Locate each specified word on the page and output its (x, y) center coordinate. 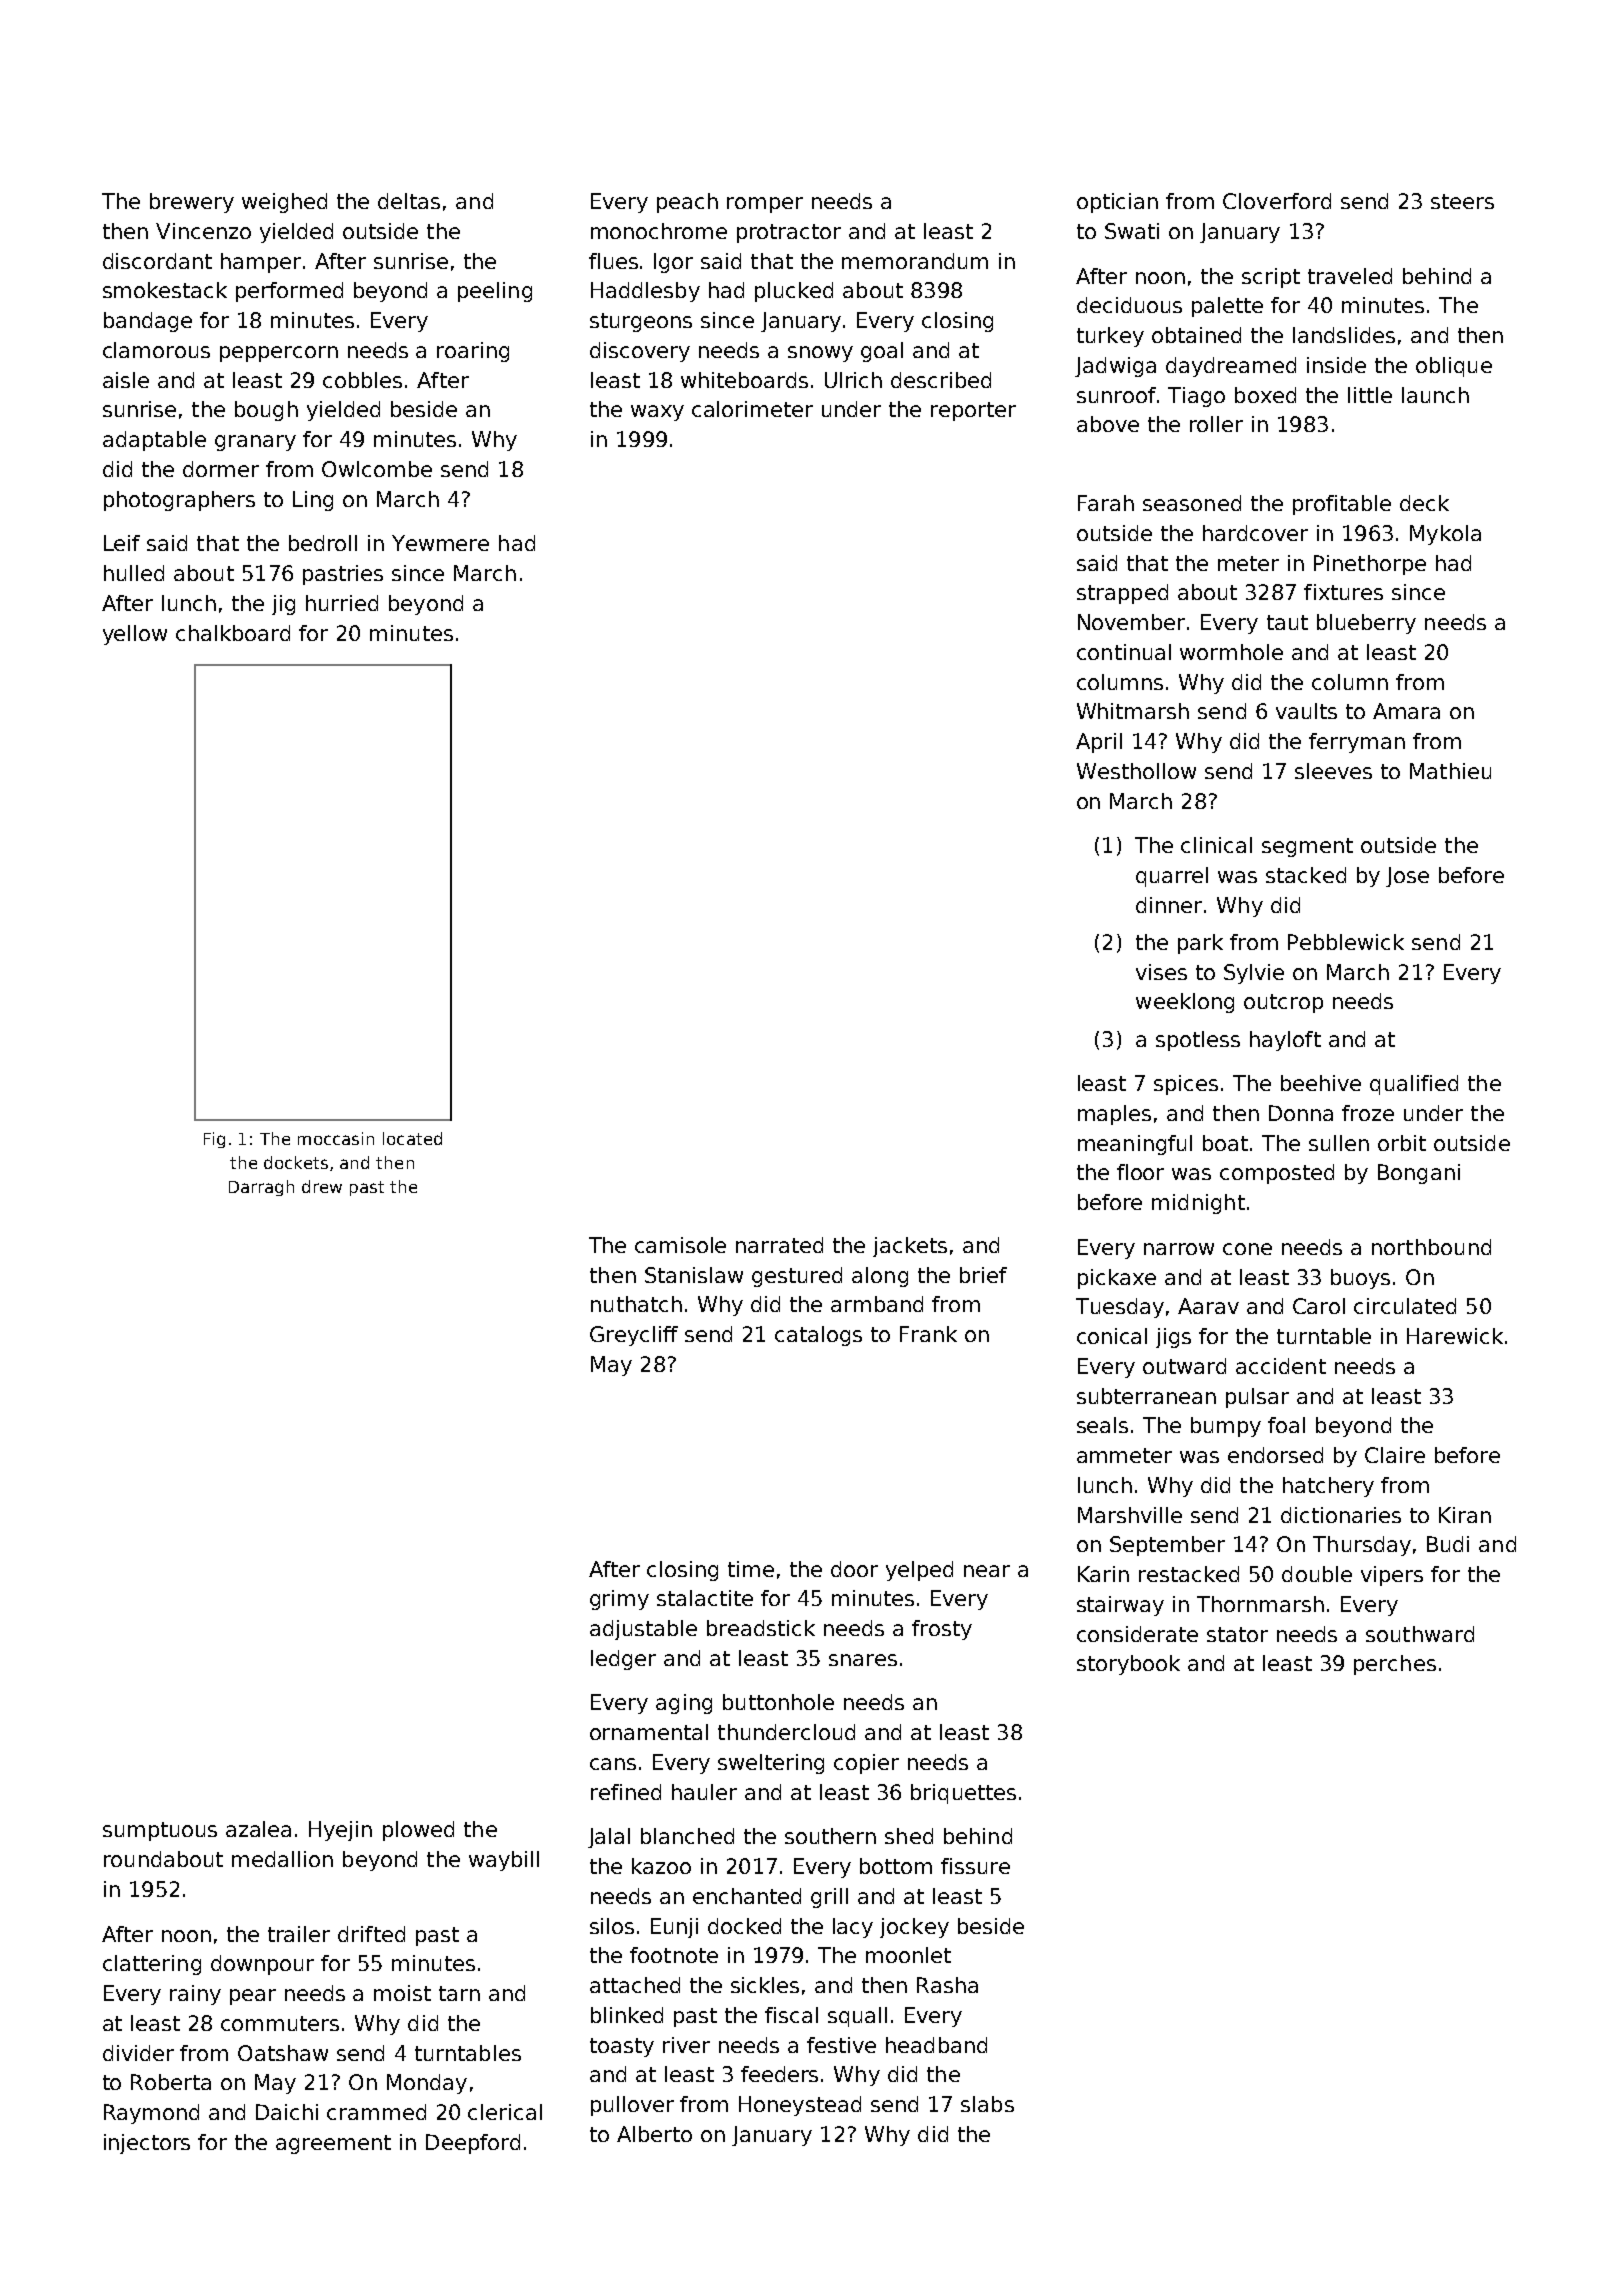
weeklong (1185, 1003)
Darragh (261, 1188)
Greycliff (634, 1336)
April (1099, 743)
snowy (820, 354)
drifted (371, 1934)
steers (1462, 201)
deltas (409, 201)
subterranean (1146, 1396)
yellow (135, 635)
